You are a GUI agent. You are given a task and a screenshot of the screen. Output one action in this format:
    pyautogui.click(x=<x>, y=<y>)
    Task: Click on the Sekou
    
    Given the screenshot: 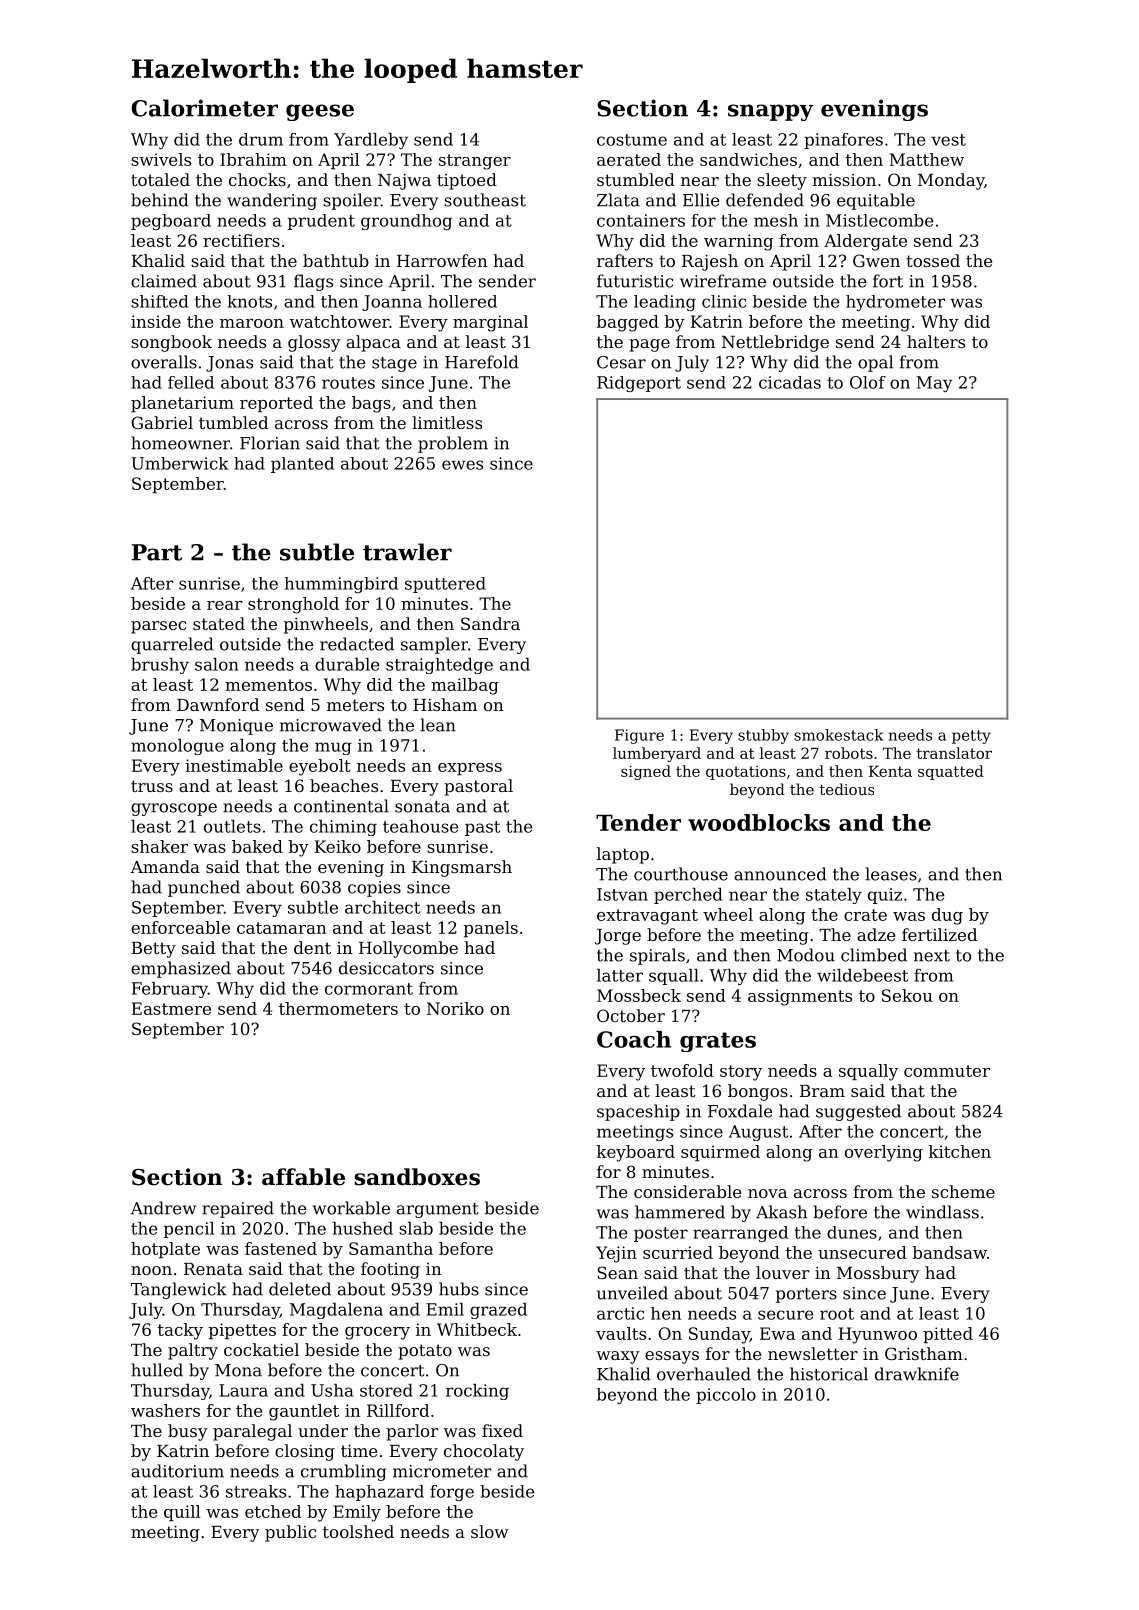 What is the action you would take?
    pyautogui.click(x=907, y=995)
